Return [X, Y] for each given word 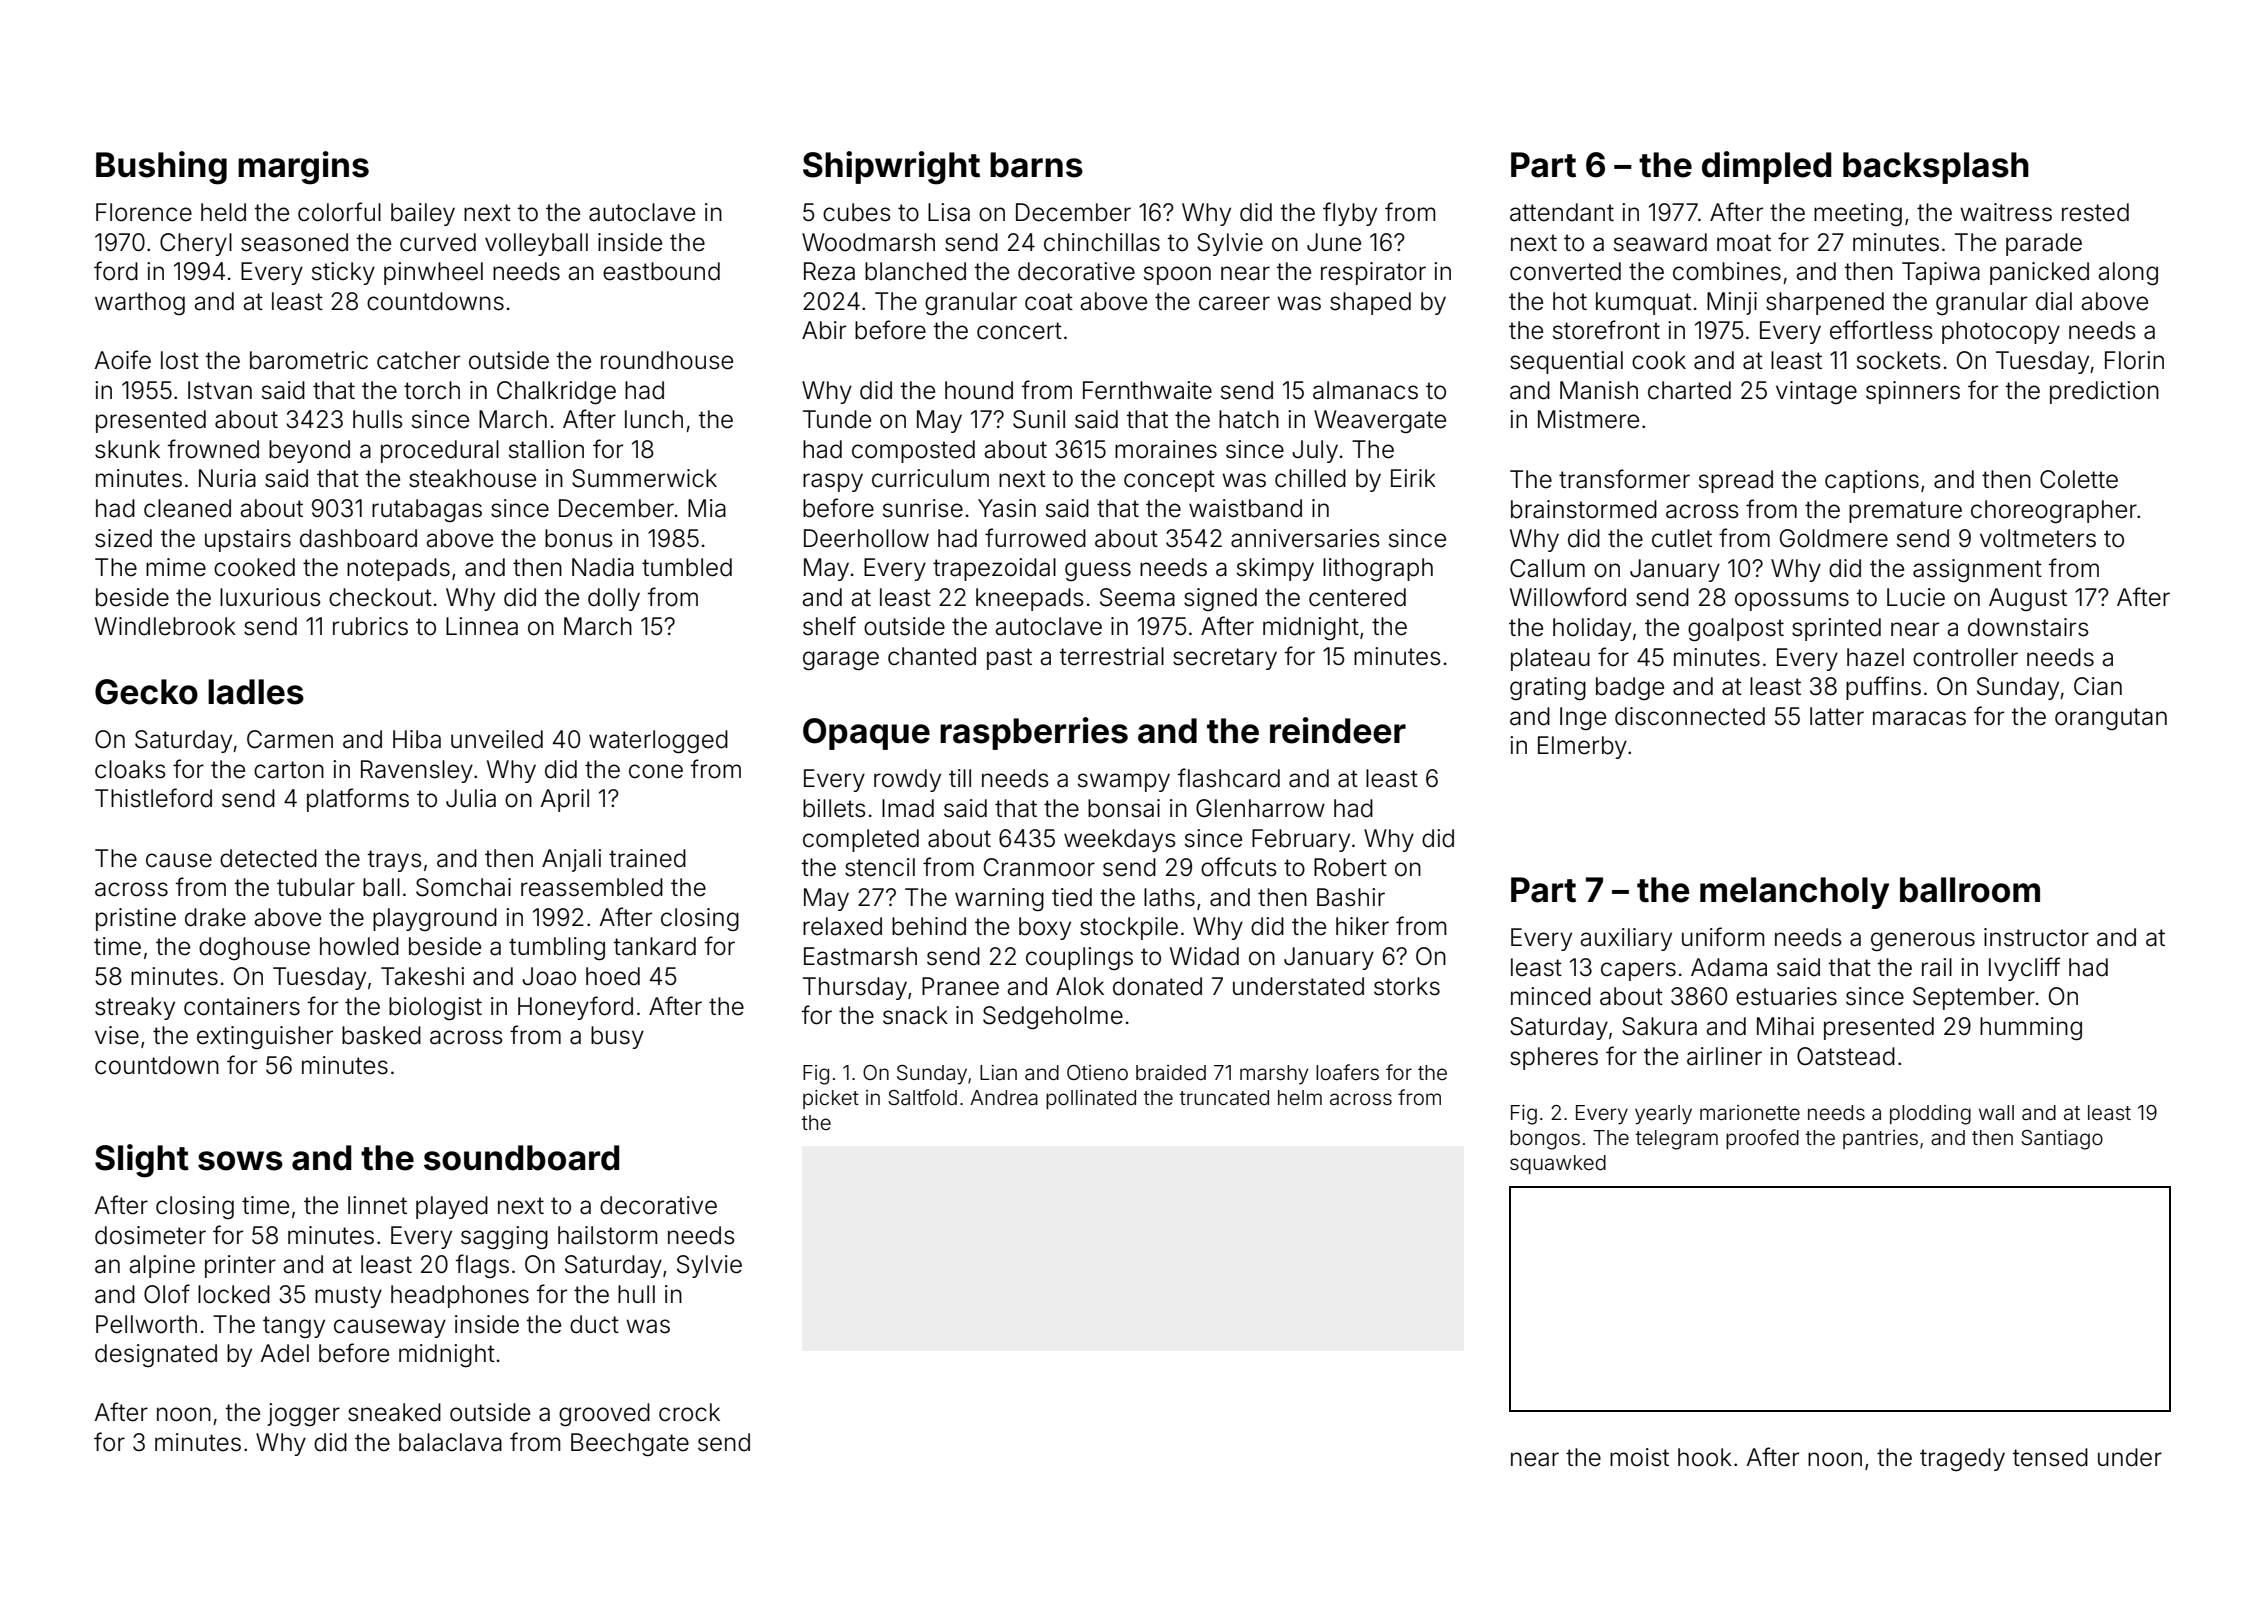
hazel [1875, 657]
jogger [303, 1414]
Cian [2098, 686]
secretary [1225, 659]
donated [1157, 986]
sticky [343, 273]
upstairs [248, 540]
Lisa [949, 212]
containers [242, 1006]
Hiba [417, 739]
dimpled [1766, 167]
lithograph [1378, 569]
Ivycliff [2024, 969]
